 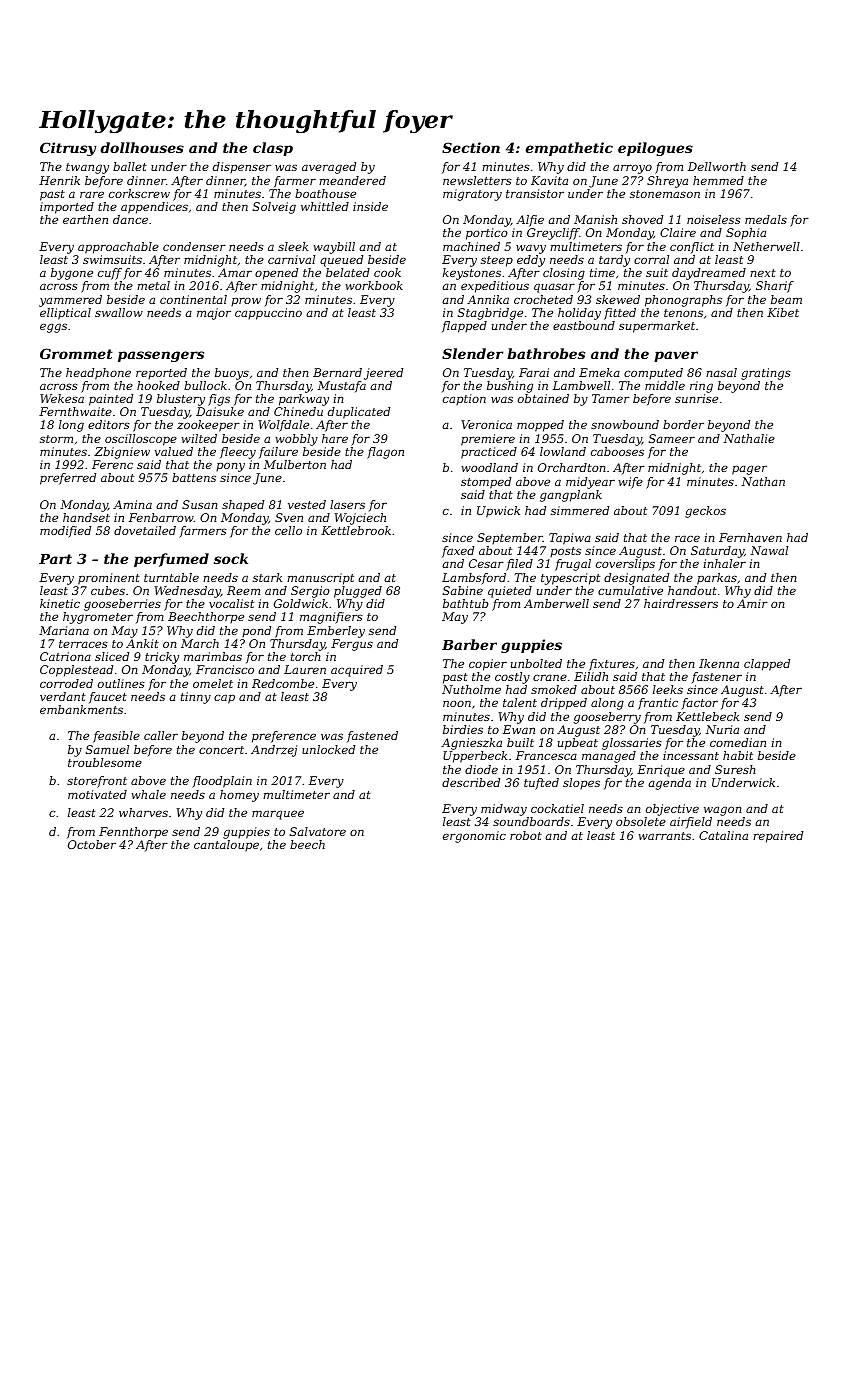 I want to click on kinetic, so click(x=60, y=603).
